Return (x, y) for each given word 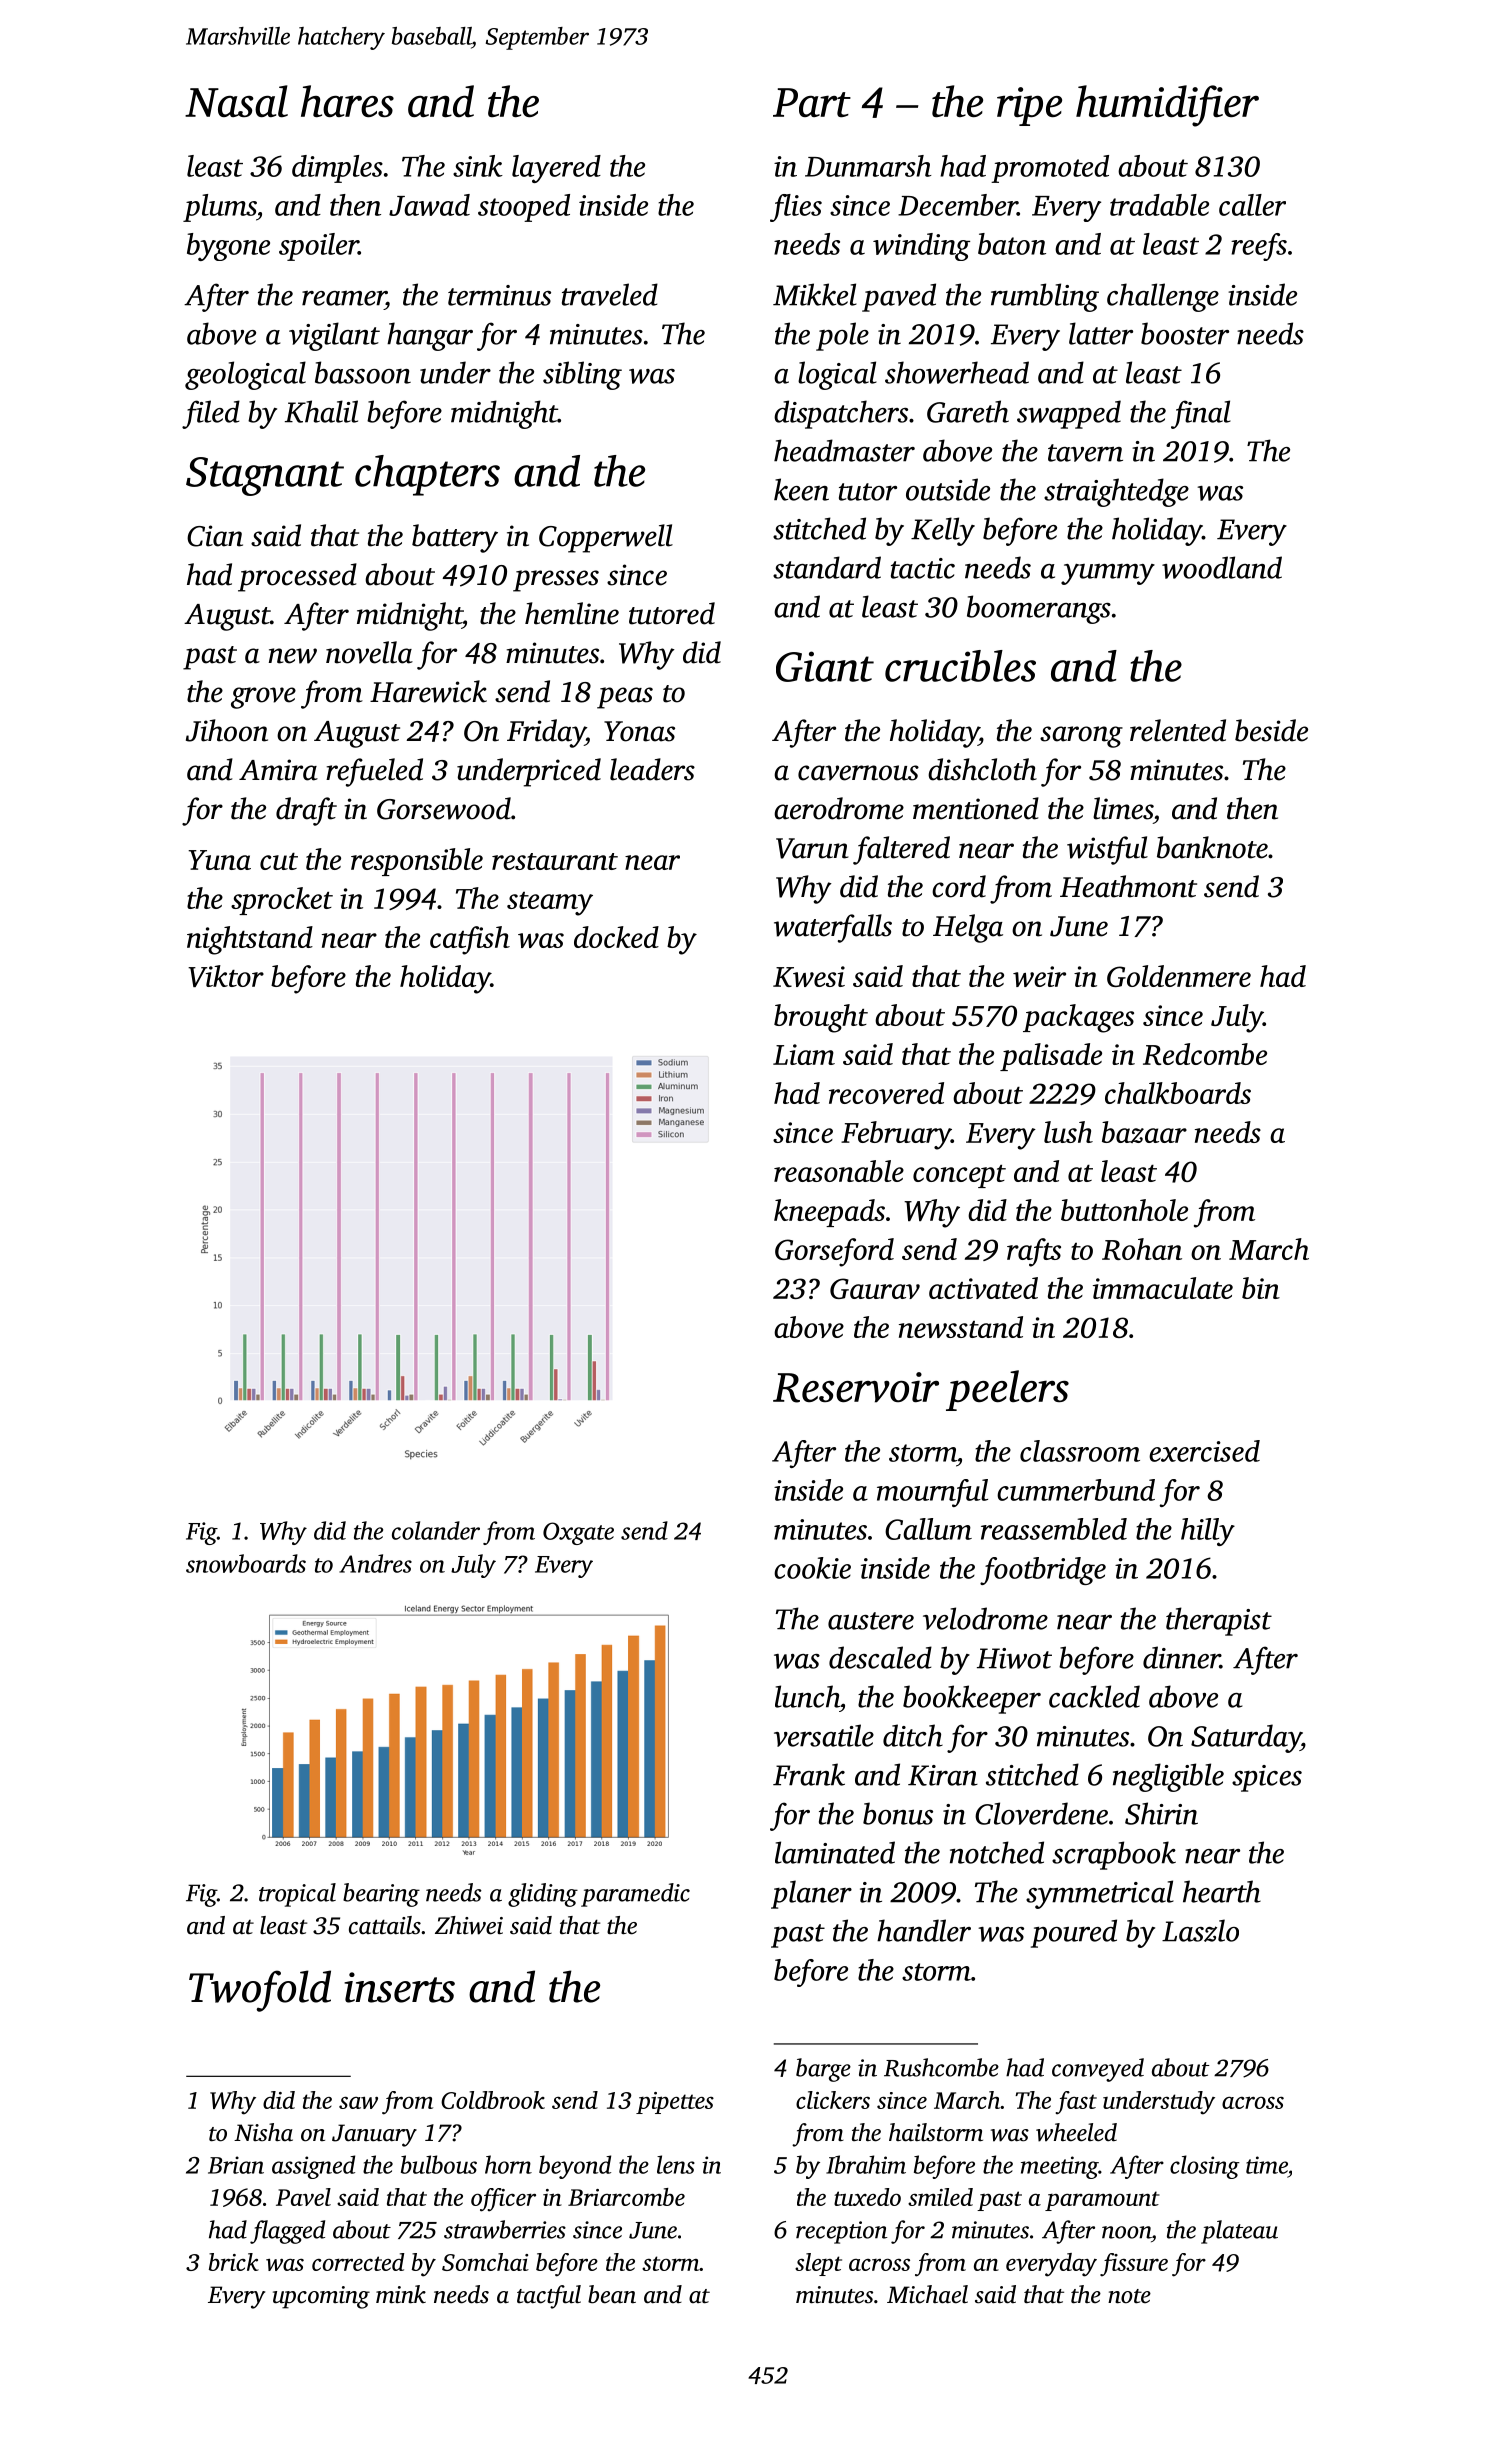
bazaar (1144, 1132)
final (1201, 414)
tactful (549, 2297)
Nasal (236, 101)
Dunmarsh (868, 166)
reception (842, 2232)
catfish (470, 940)
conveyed (1098, 2070)
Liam (804, 1054)
